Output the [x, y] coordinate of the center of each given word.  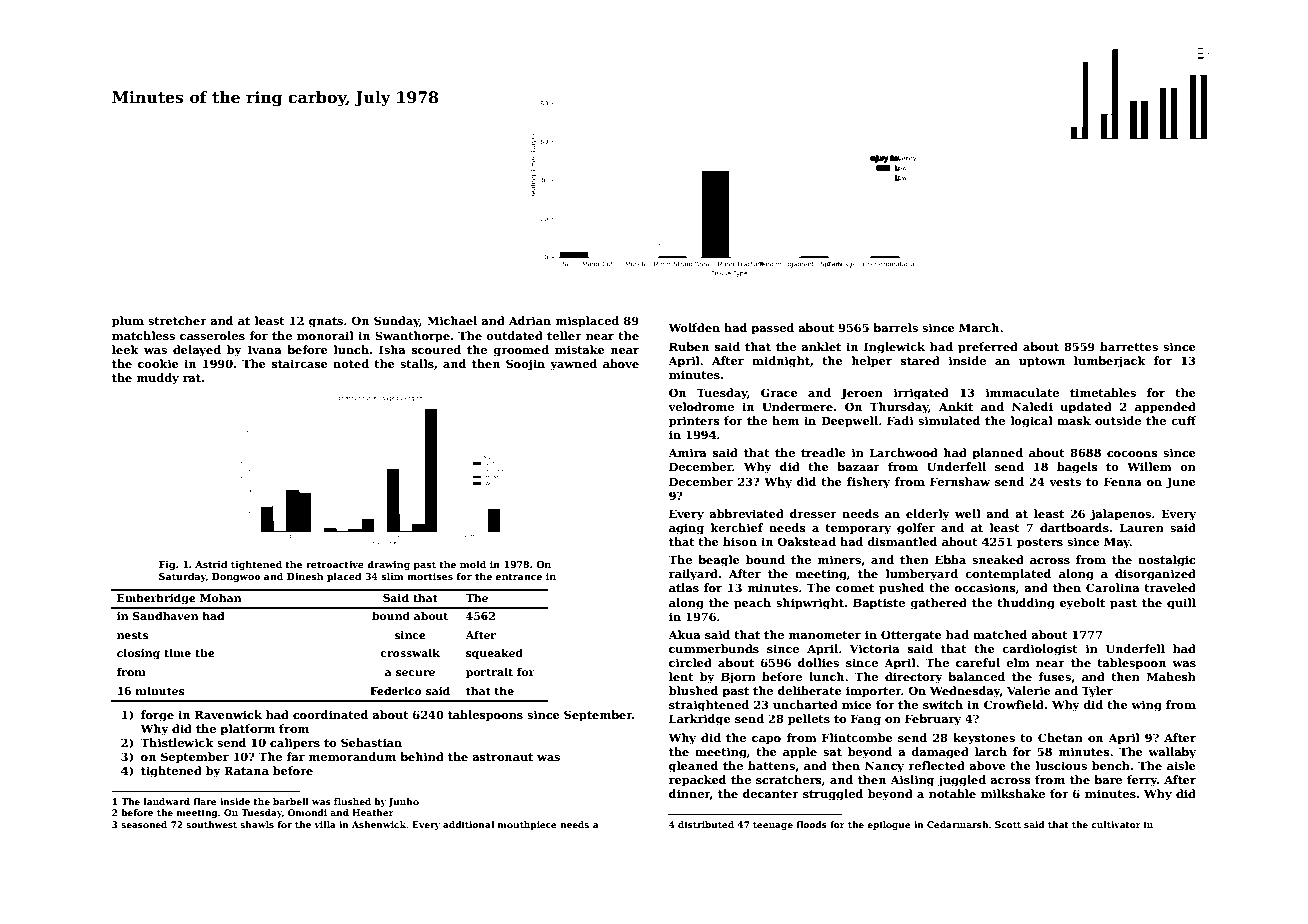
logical [1032, 422]
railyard [693, 575]
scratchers [789, 779]
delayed [197, 351]
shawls [257, 824]
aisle [1181, 765]
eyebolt [1082, 604]
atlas [684, 587]
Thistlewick [177, 742]
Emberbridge [156, 599]
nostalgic [1167, 561]
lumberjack [1110, 362]
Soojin [525, 365]
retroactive [335, 564]
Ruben [689, 346]
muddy [158, 379]
